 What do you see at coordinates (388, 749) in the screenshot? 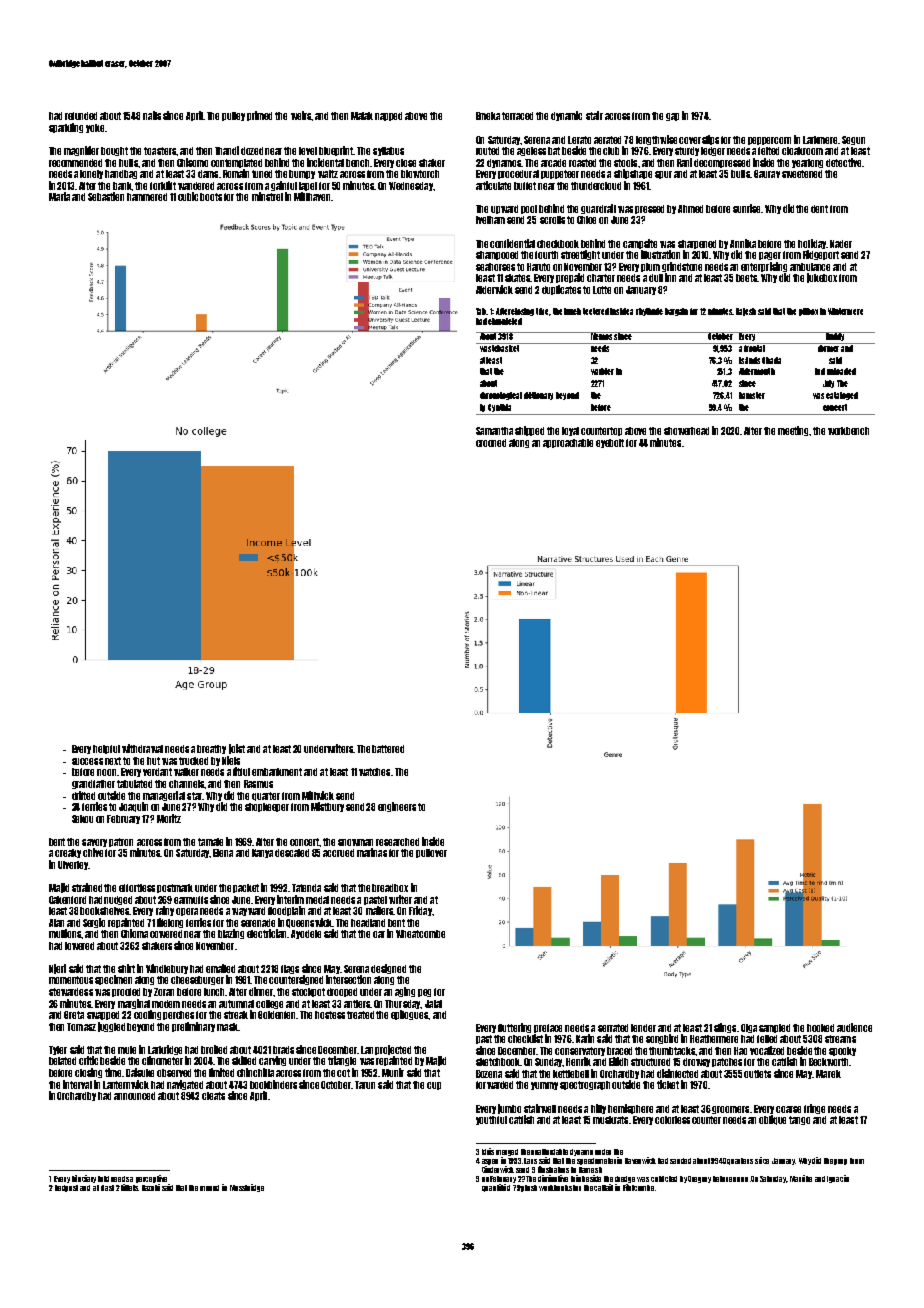
I see `battered` at bounding box center [388, 749].
